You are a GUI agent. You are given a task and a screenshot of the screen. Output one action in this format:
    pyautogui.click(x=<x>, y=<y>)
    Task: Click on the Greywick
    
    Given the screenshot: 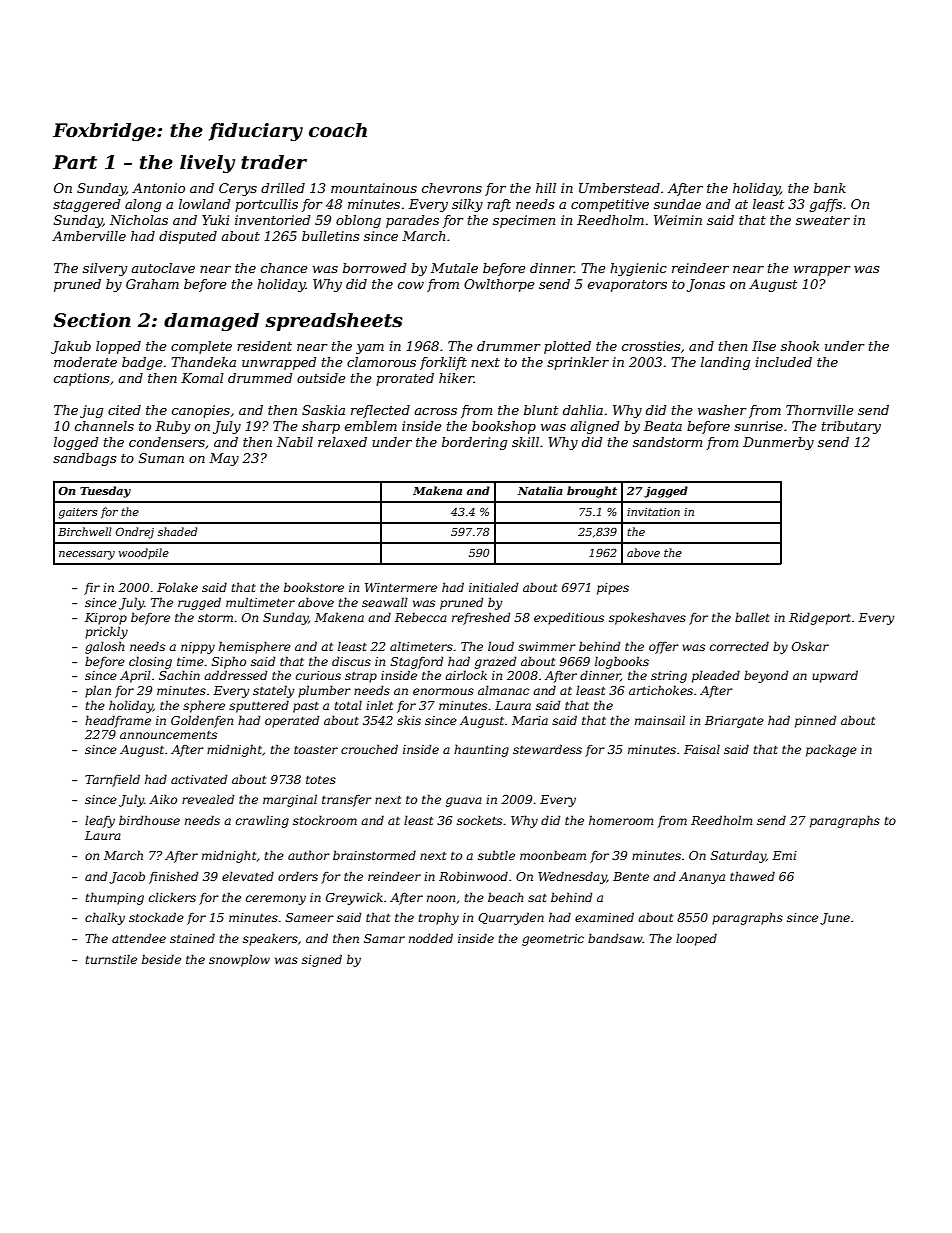 What is the action you would take?
    pyautogui.click(x=354, y=898)
